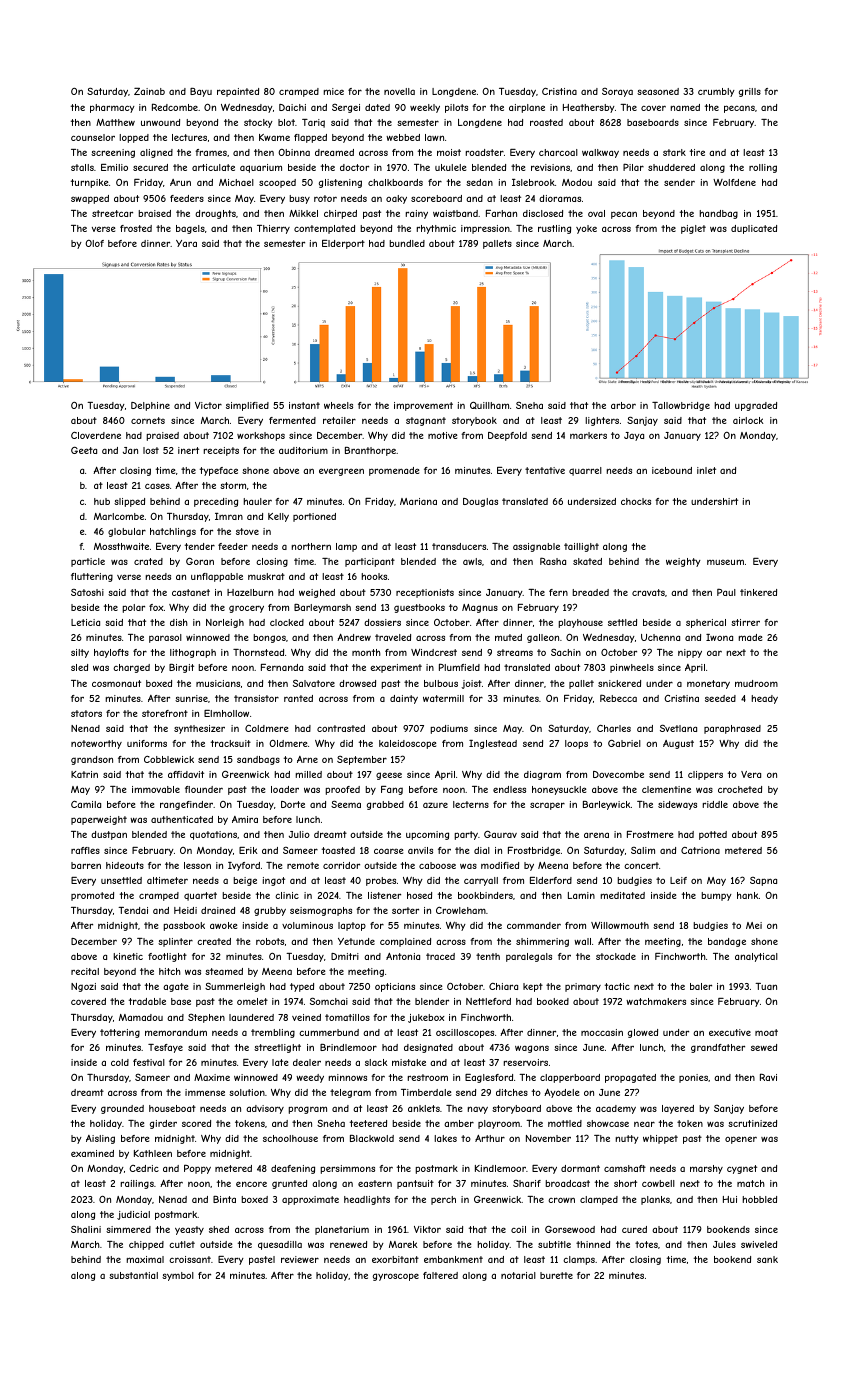 The height and width of the page is (1400, 849). What do you see at coordinates (620, 925) in the page?
I see `Willowmouth` at bounding box center [620, 925].
